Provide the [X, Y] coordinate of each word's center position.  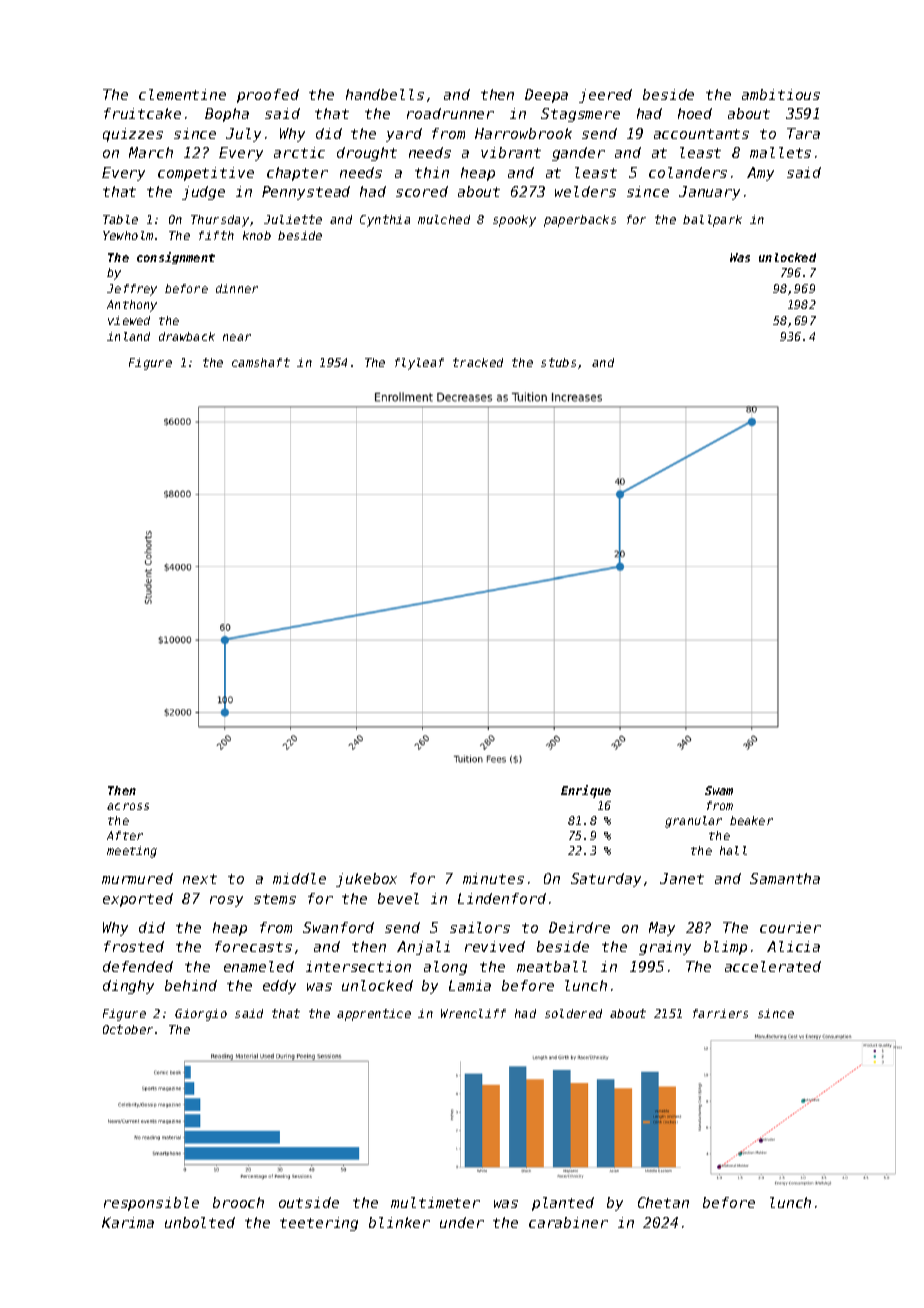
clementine [182, 94]
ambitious [781, 94]
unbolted [200, 1222]
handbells [385, 94]
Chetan [663, 1202]
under [462, 1222]
